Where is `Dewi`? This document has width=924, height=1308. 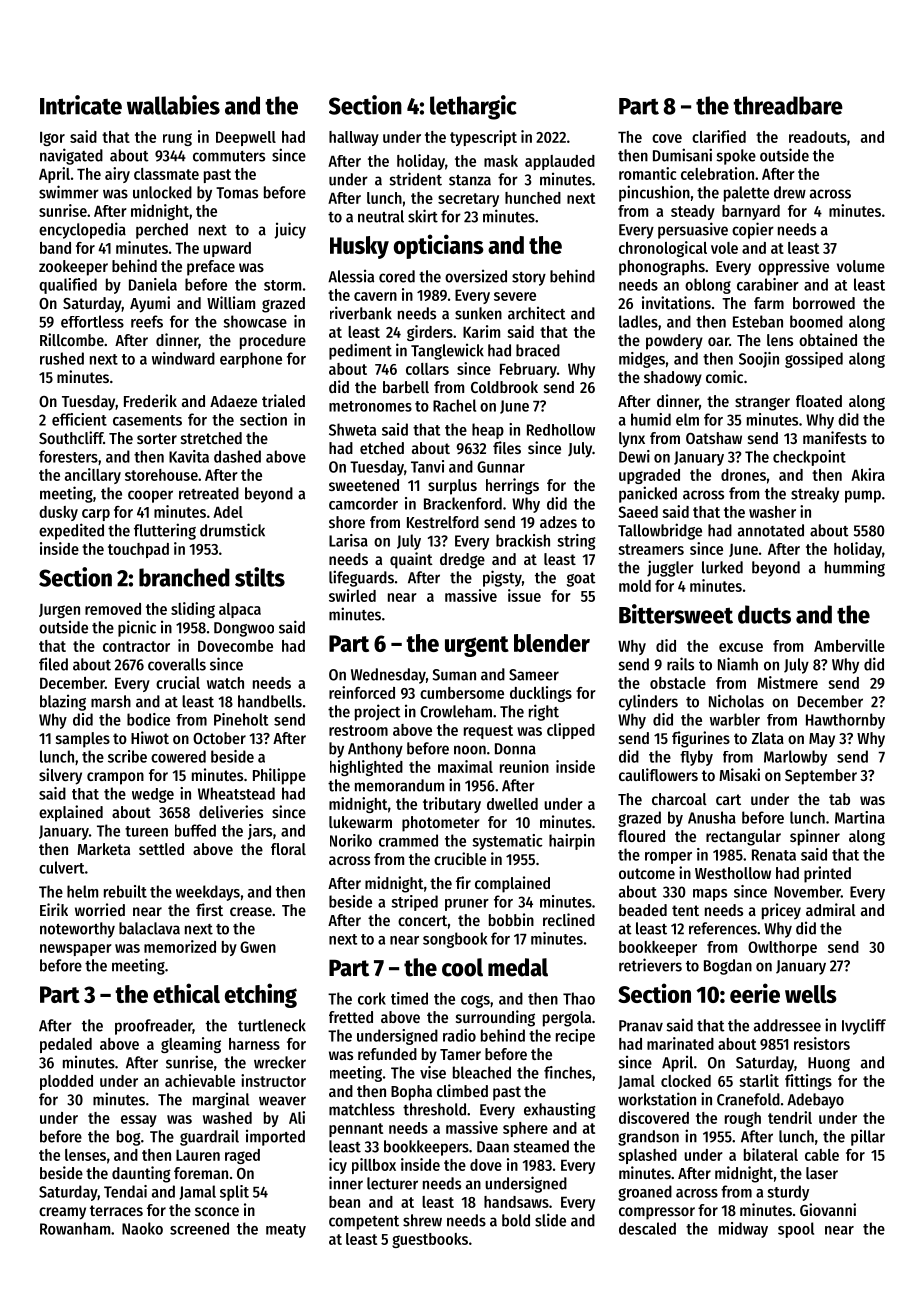 Dewi is located at coordinates (634, 456).
